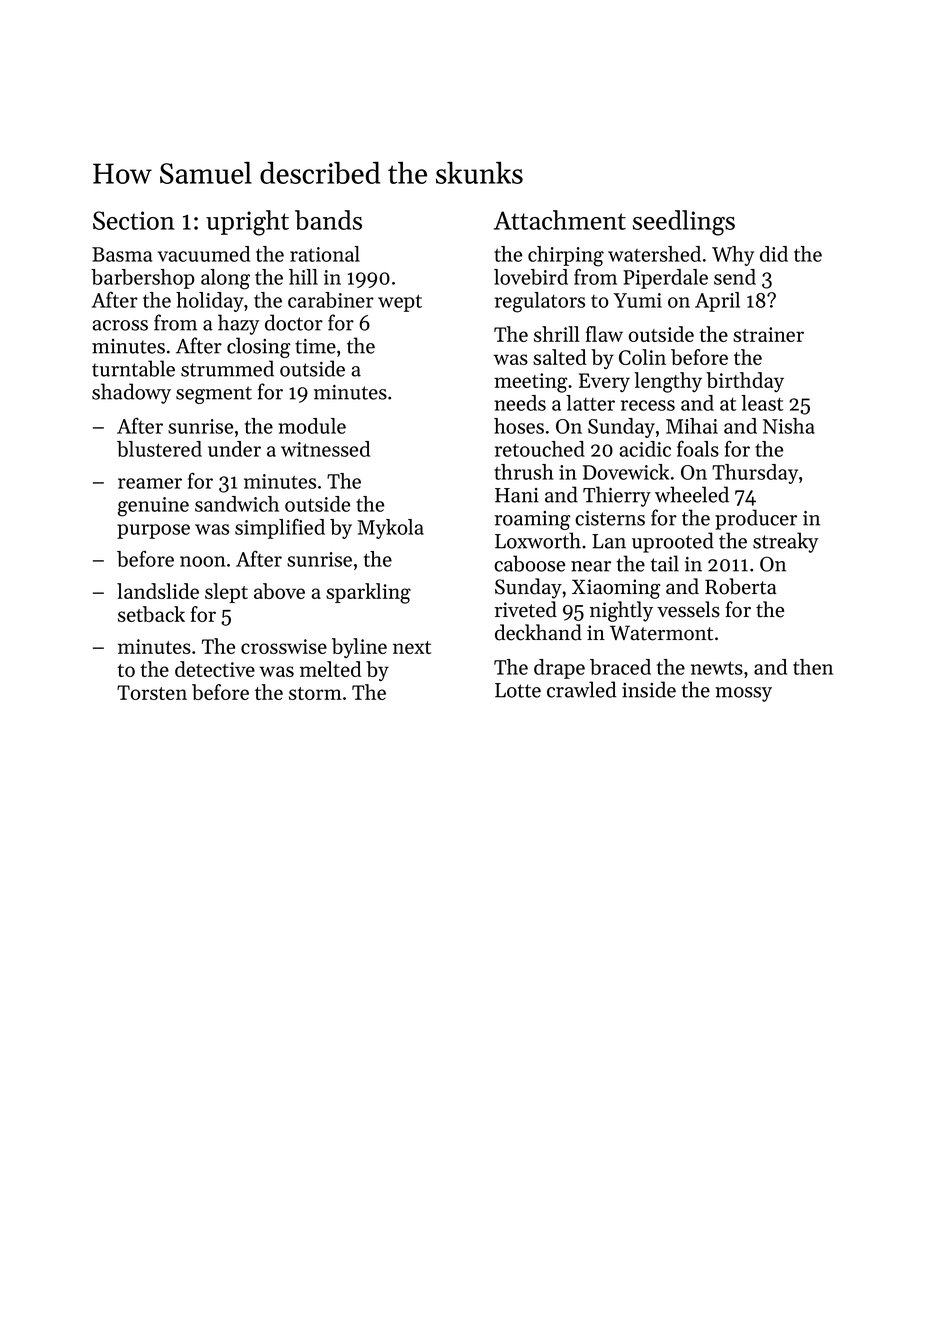  Describe the element at coordinates (519, 426) in the document. I see `hoses` at that location.
